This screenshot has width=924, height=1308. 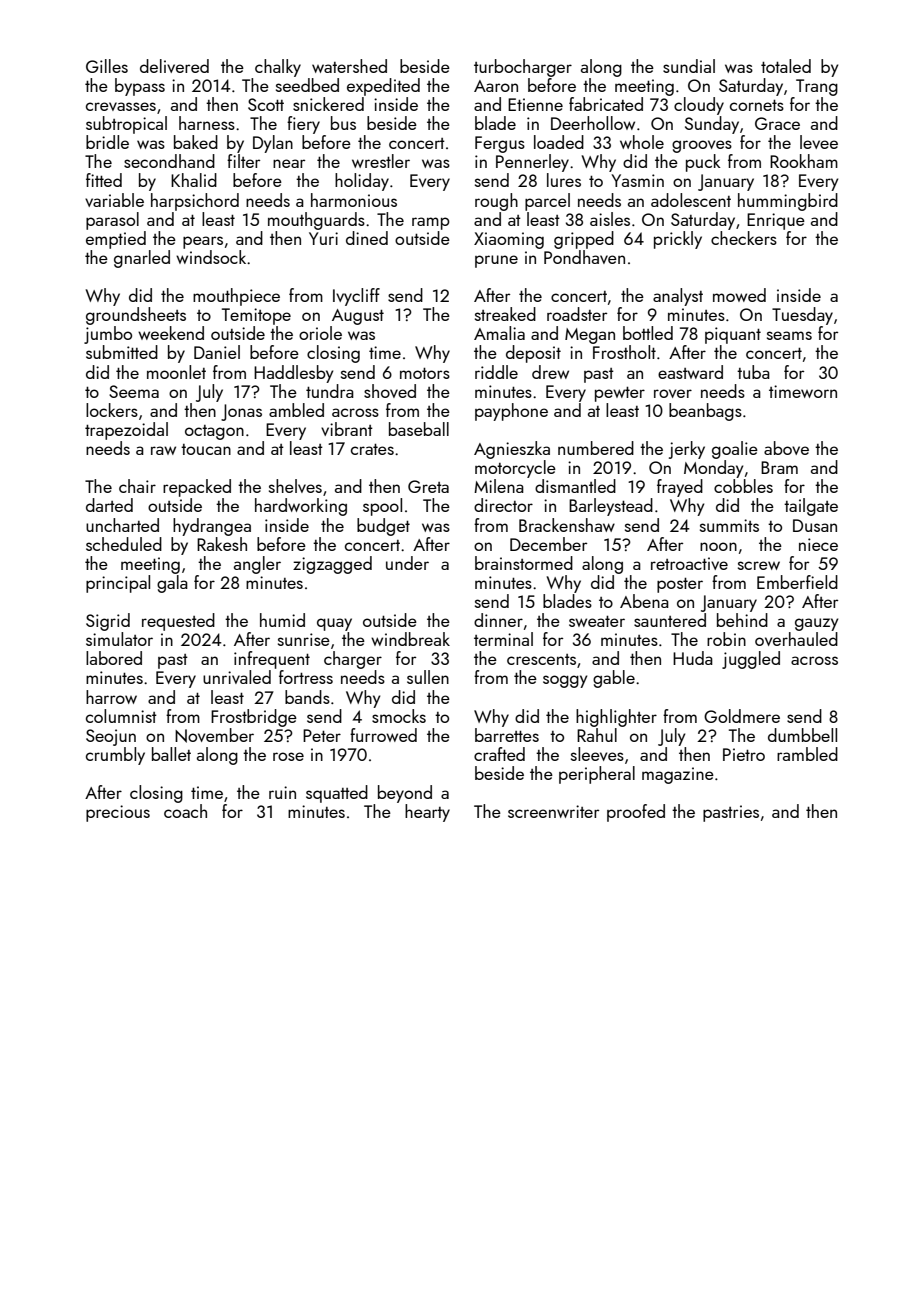 What do you see at coordinates (185, 811) in the screenshot?
I see `coach` at bounding box center [185, 811].
